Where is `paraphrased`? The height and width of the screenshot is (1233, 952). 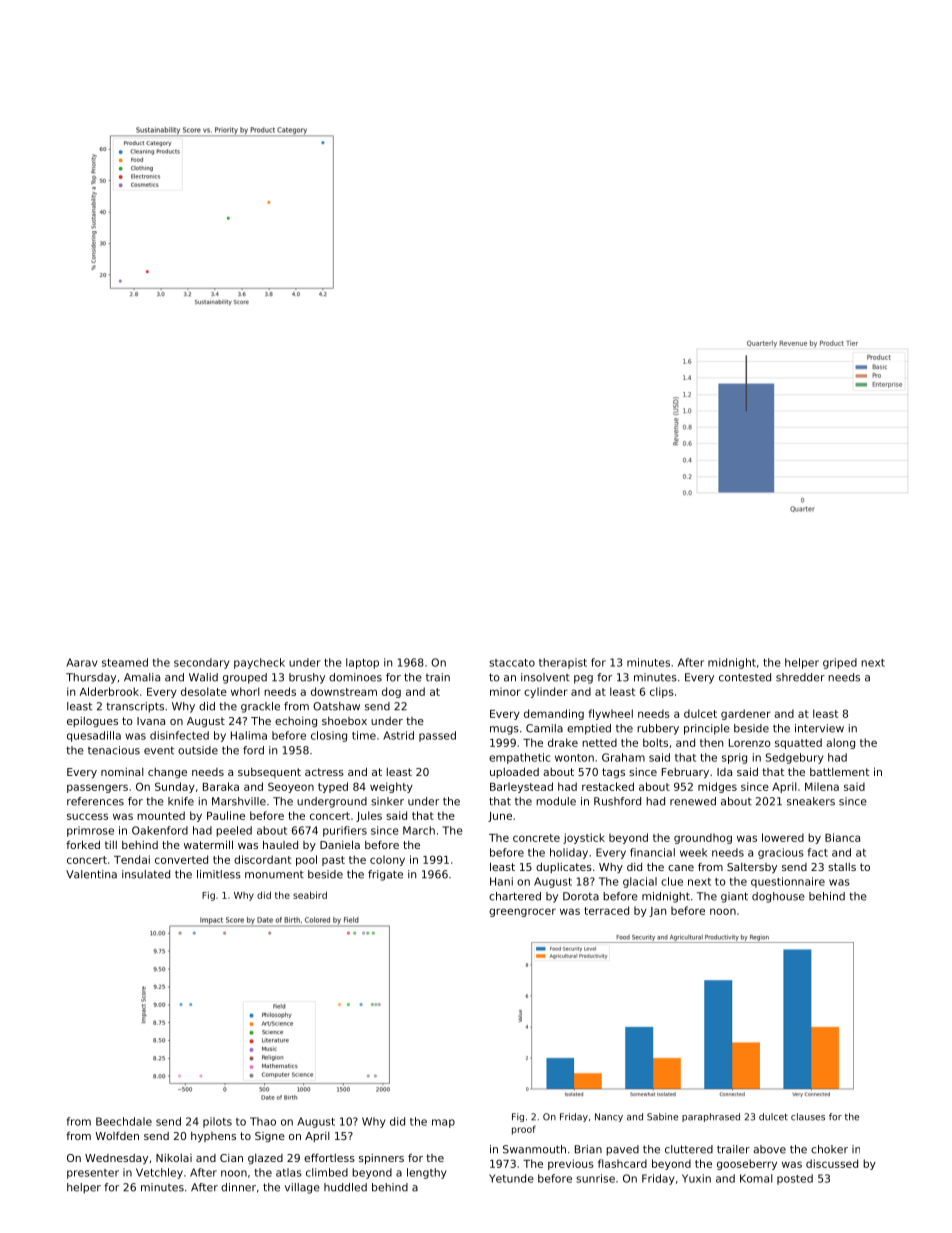 paraphrased is located at coordinates (711, 1117).
